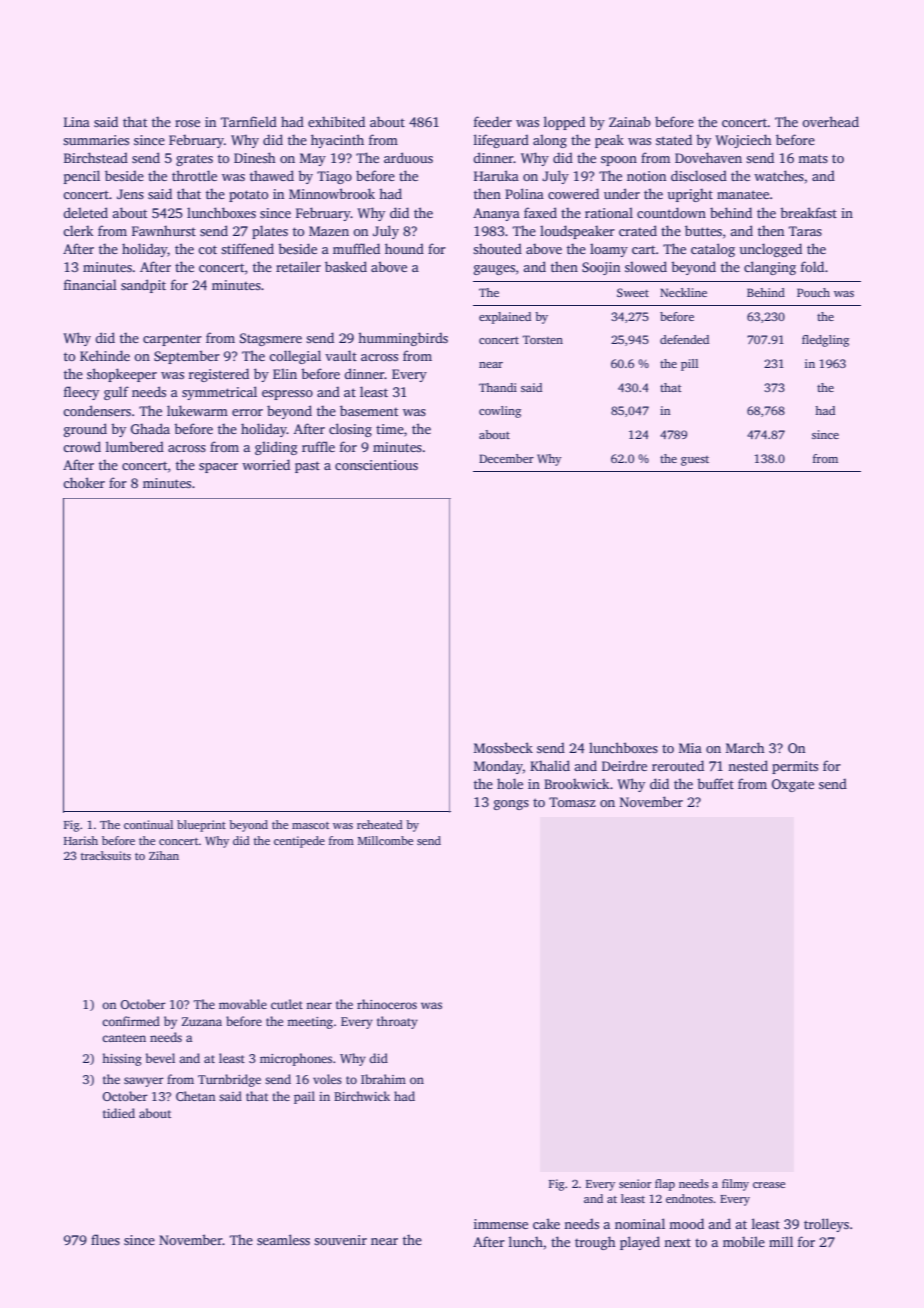 Image resolution: width=924 pixels, height=1308 pixels. What do you see at coordinates (690, 748) in the screenshot?
I see `Mia` at bounding box center [690, 748].
